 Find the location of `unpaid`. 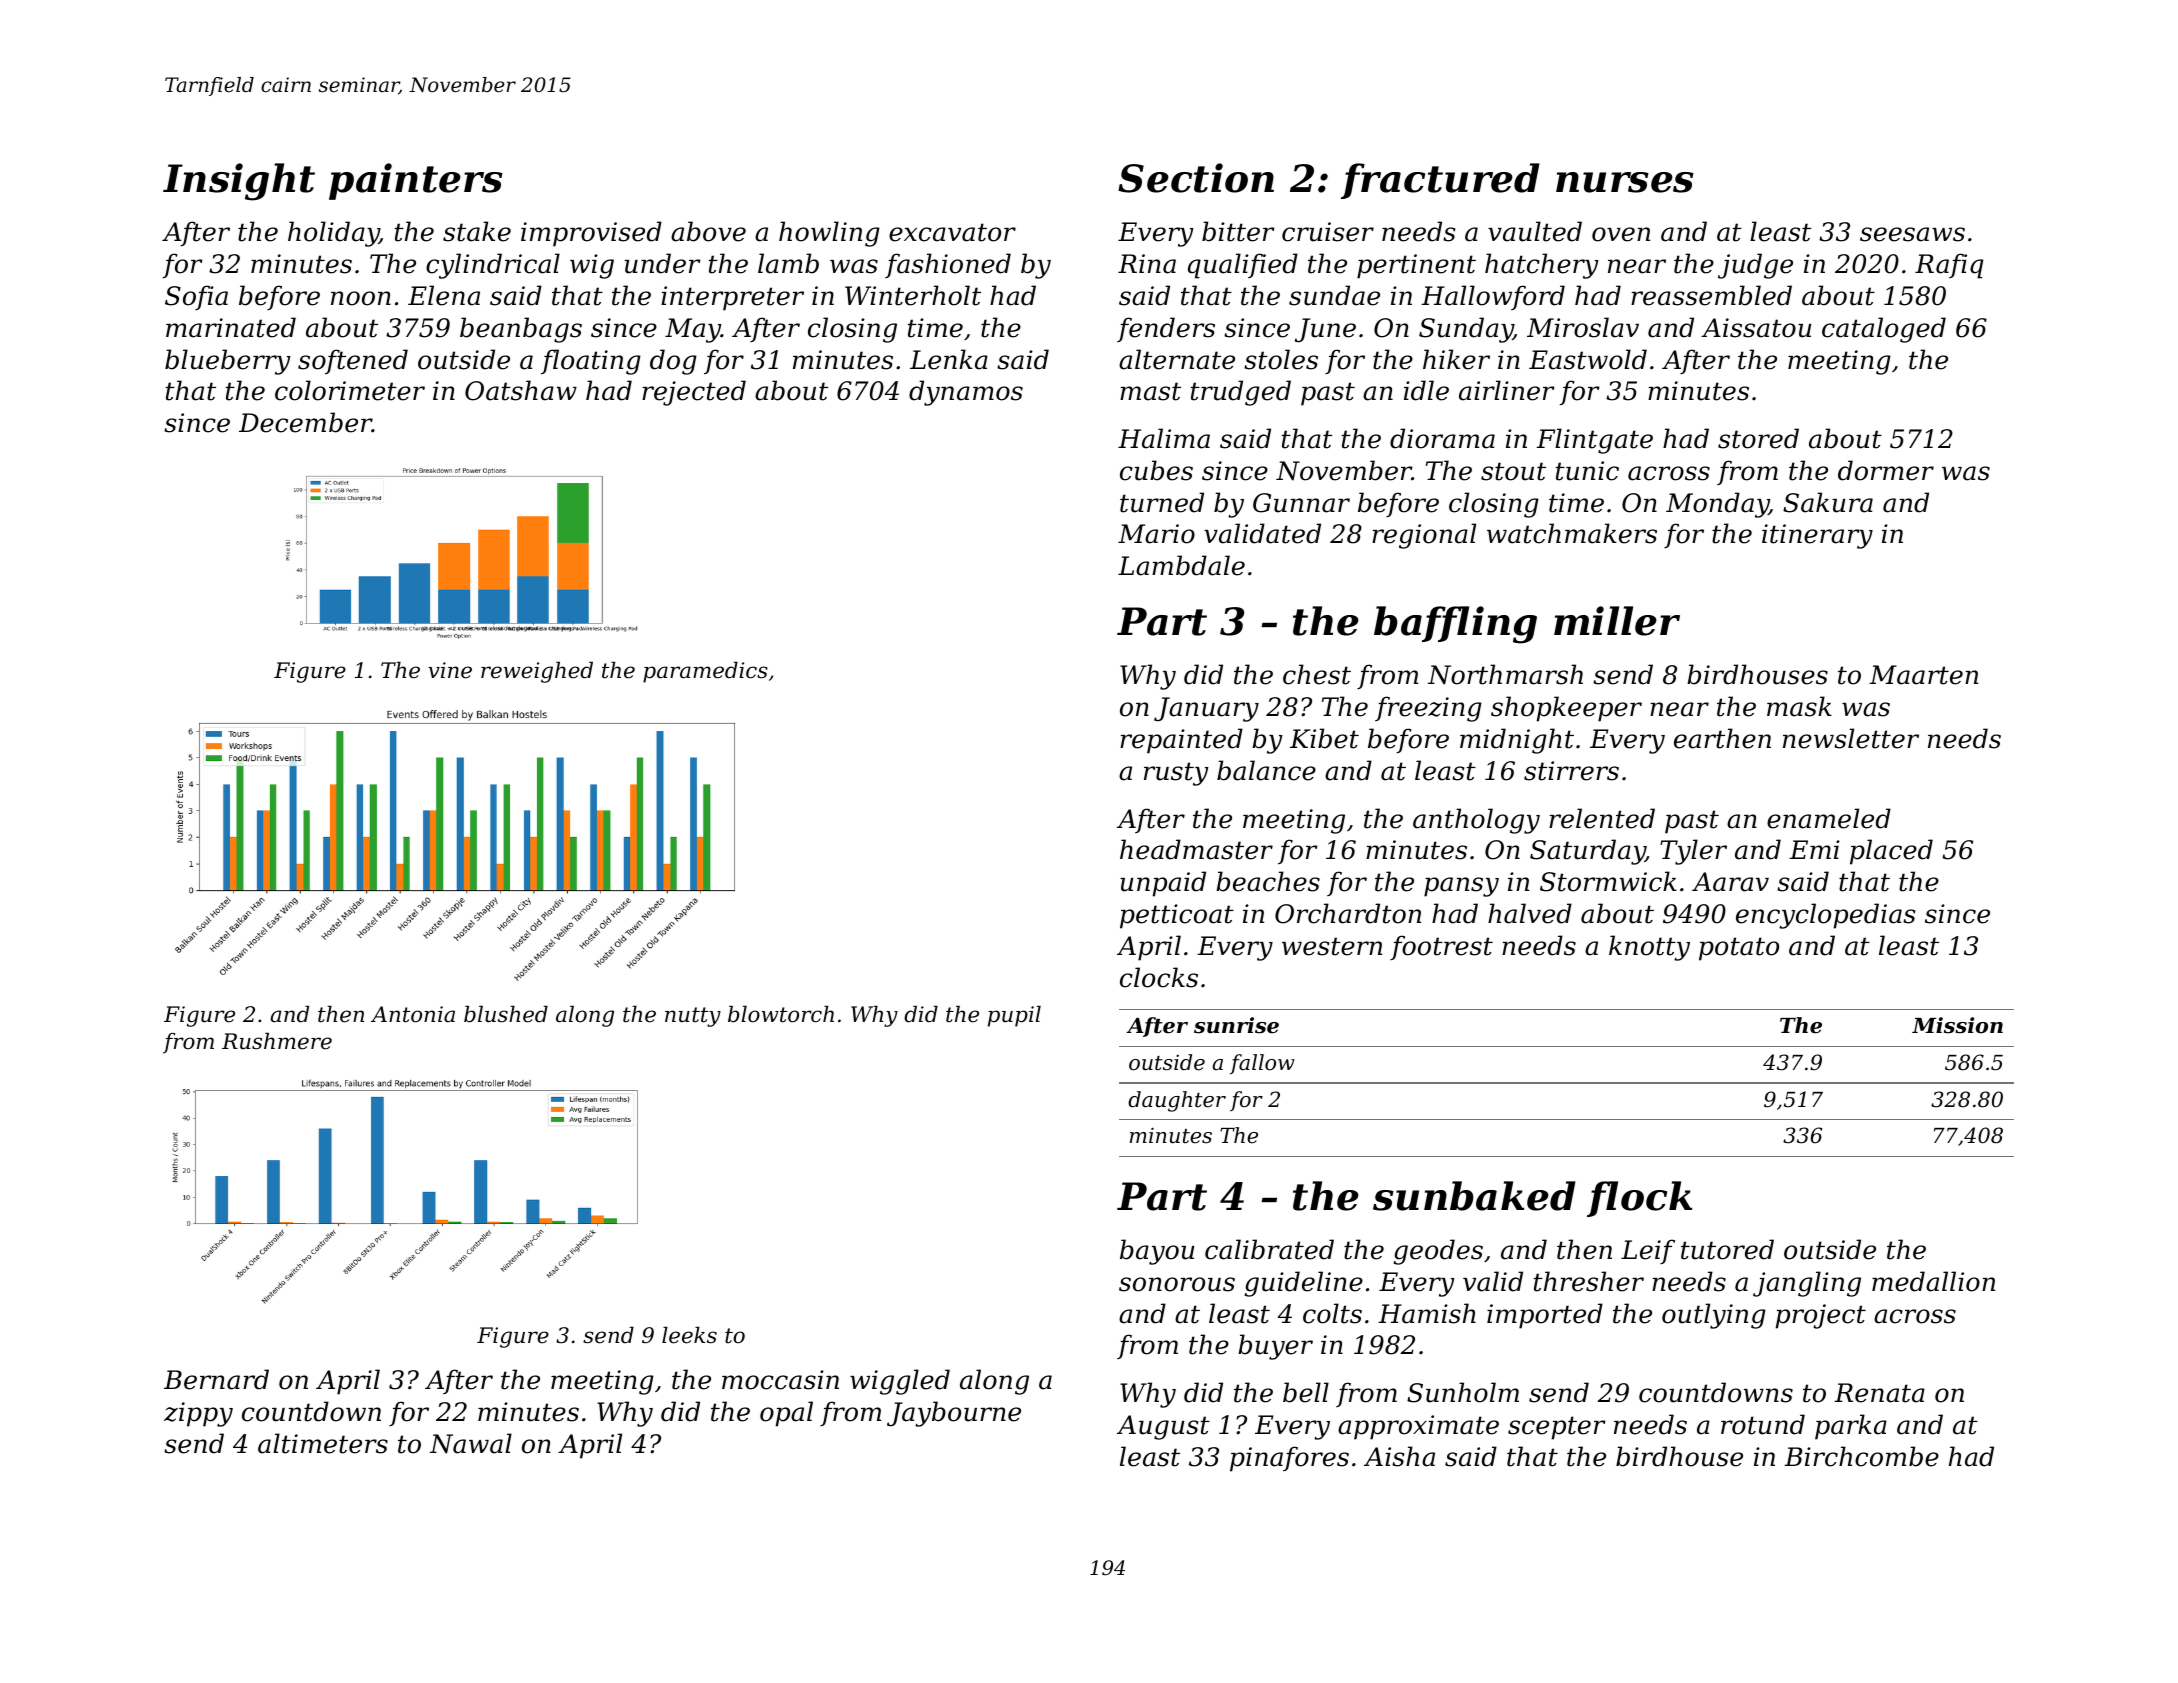

unpaid is located at coordinates (1163, 884).
